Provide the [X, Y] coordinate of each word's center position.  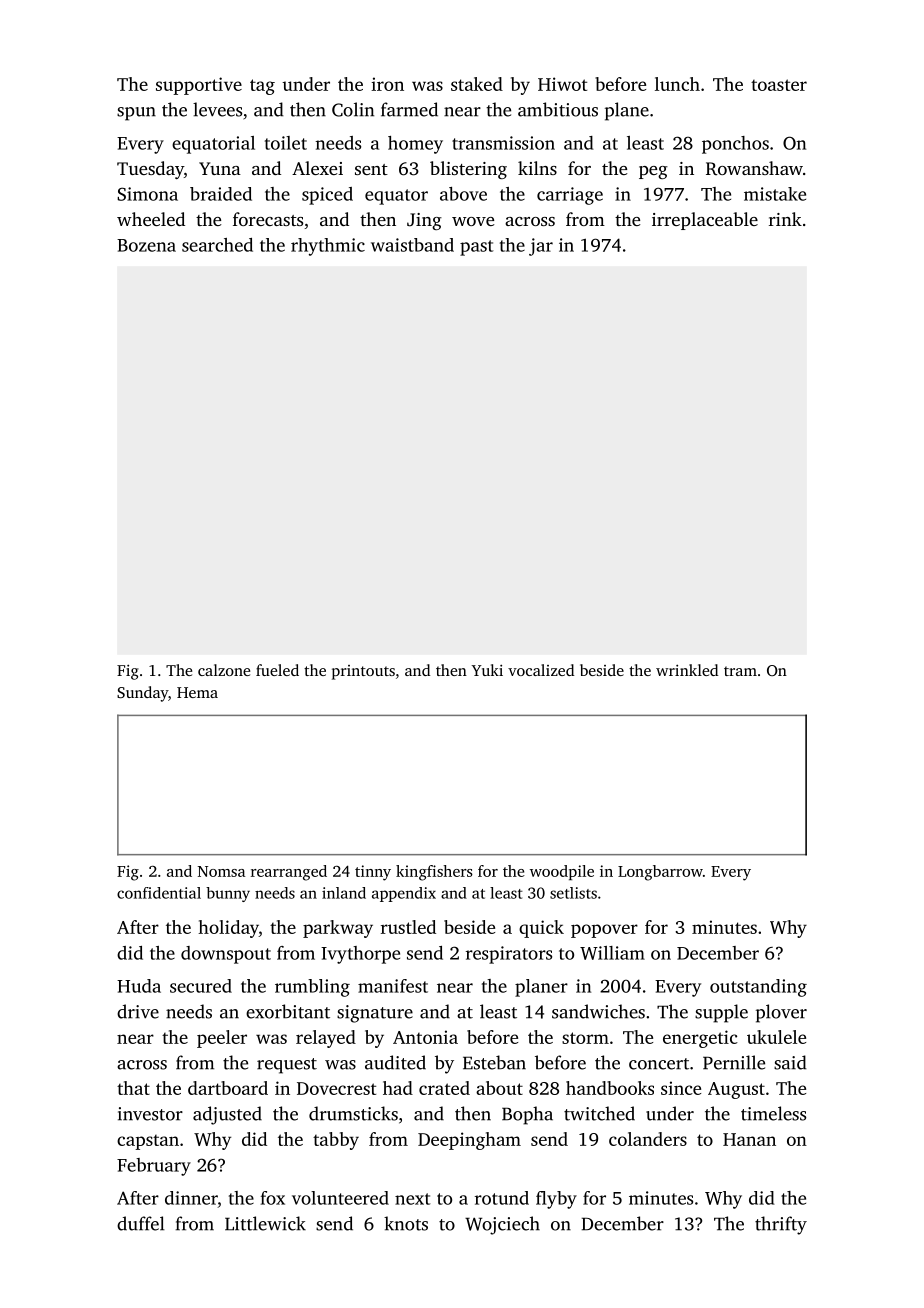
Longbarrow [660, 873]
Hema [197, 692]
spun [136, 114]
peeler [222, 1039]
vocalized [541, 670]
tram [740, 671]
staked [477, 84]
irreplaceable [705, 221]
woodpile [562, 872]
